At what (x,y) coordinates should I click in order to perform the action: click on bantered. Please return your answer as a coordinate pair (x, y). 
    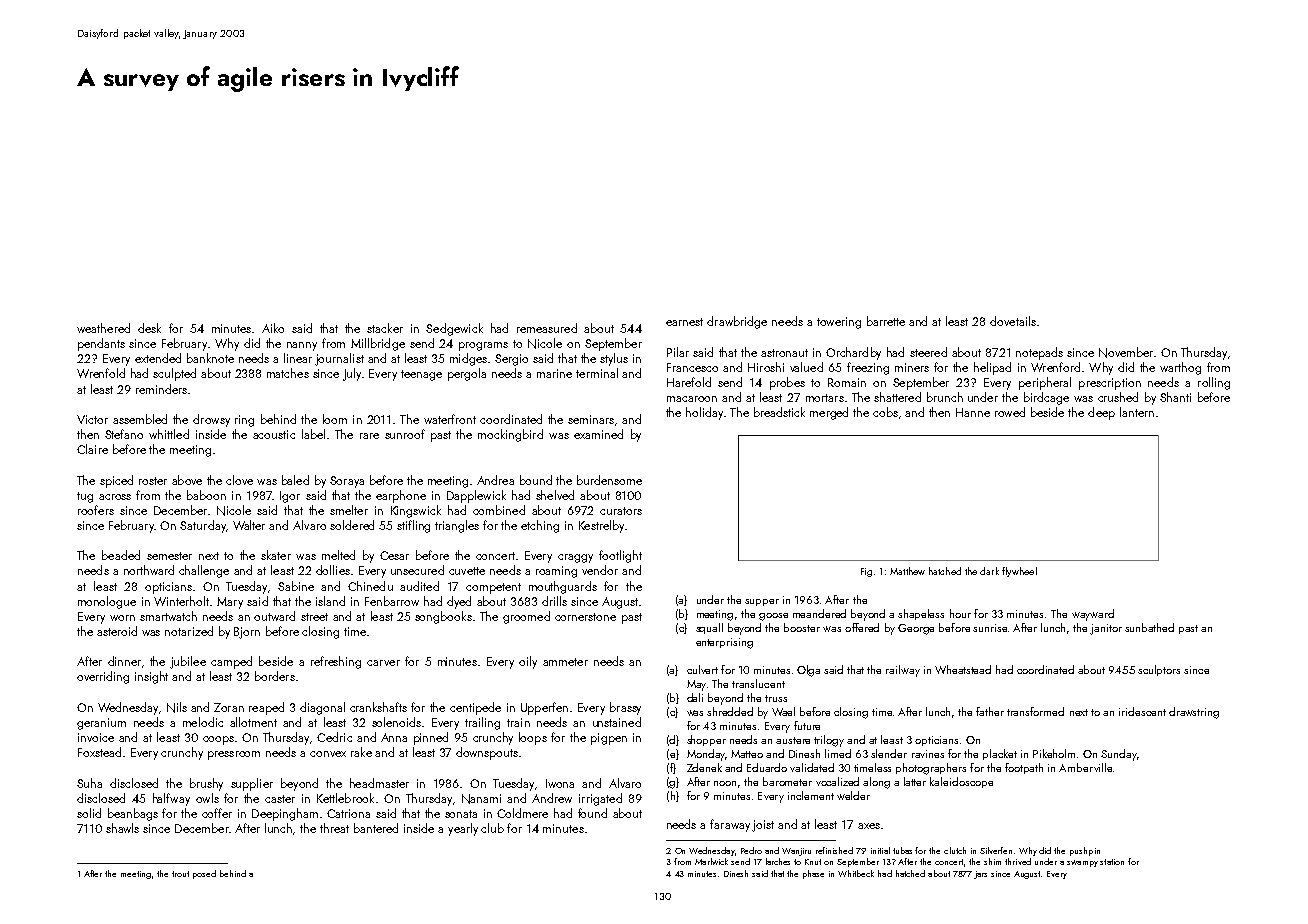
    Looking at the image, I should click on (376, 828).
